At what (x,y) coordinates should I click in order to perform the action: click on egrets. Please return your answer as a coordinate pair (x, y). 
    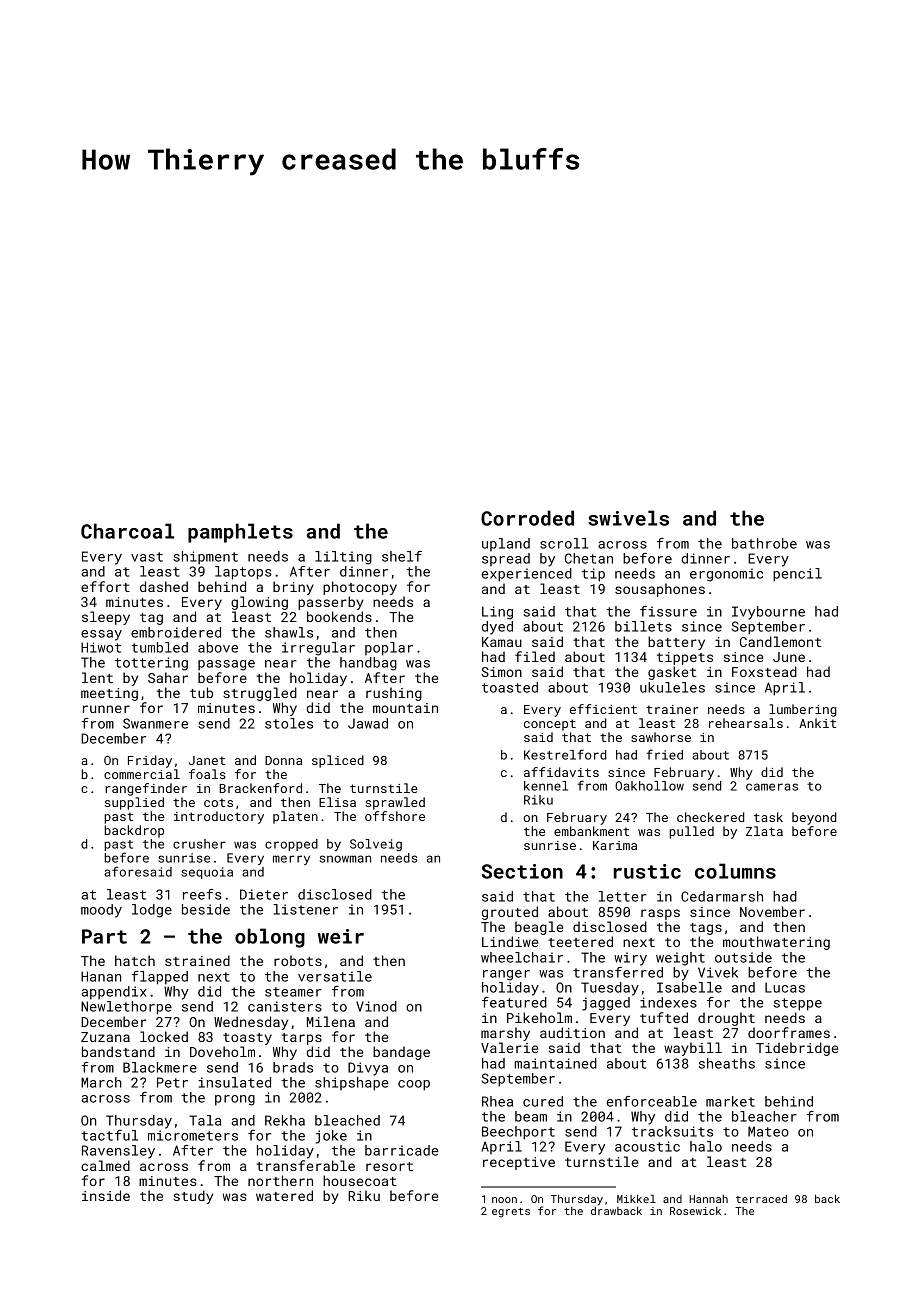
    Looking at the image, I should click on (511, 1212).
